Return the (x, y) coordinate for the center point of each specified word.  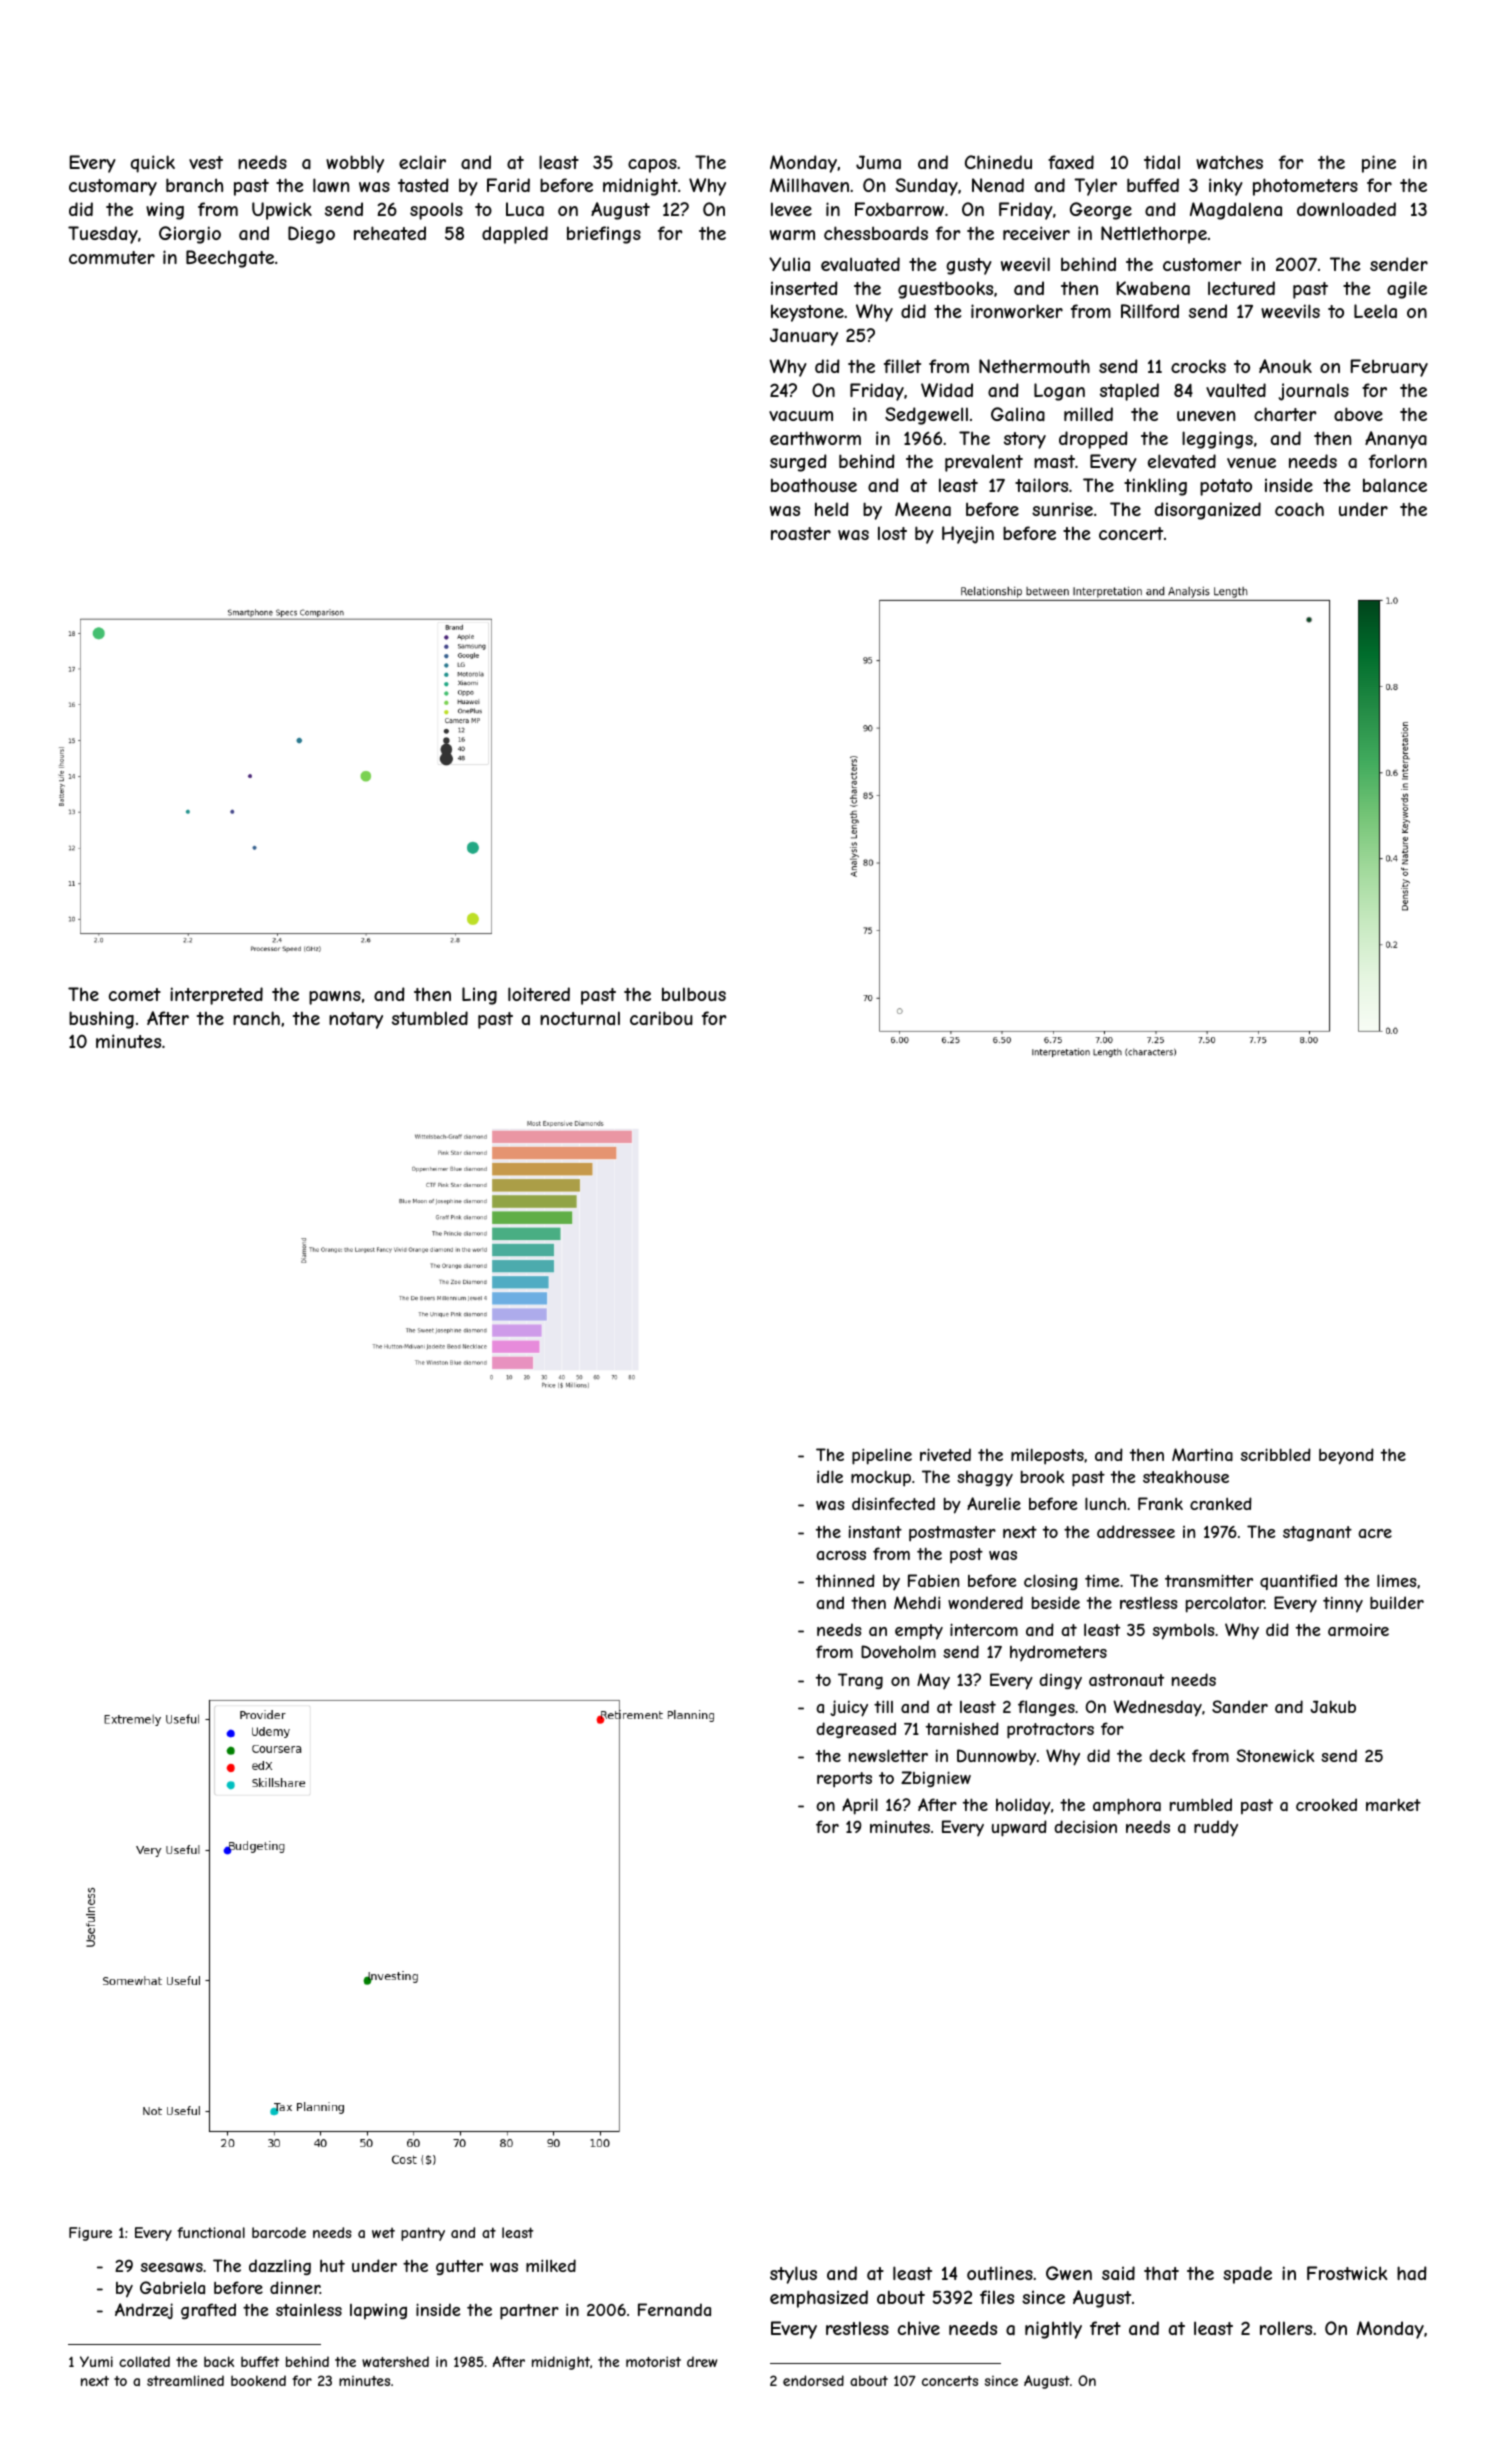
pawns (335, 998)
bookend (258, 2380)
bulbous (694, 994)
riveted (945, 1454)
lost (892, 533)
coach (1299, 509)
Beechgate (230, 259)
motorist (653, 2361)
